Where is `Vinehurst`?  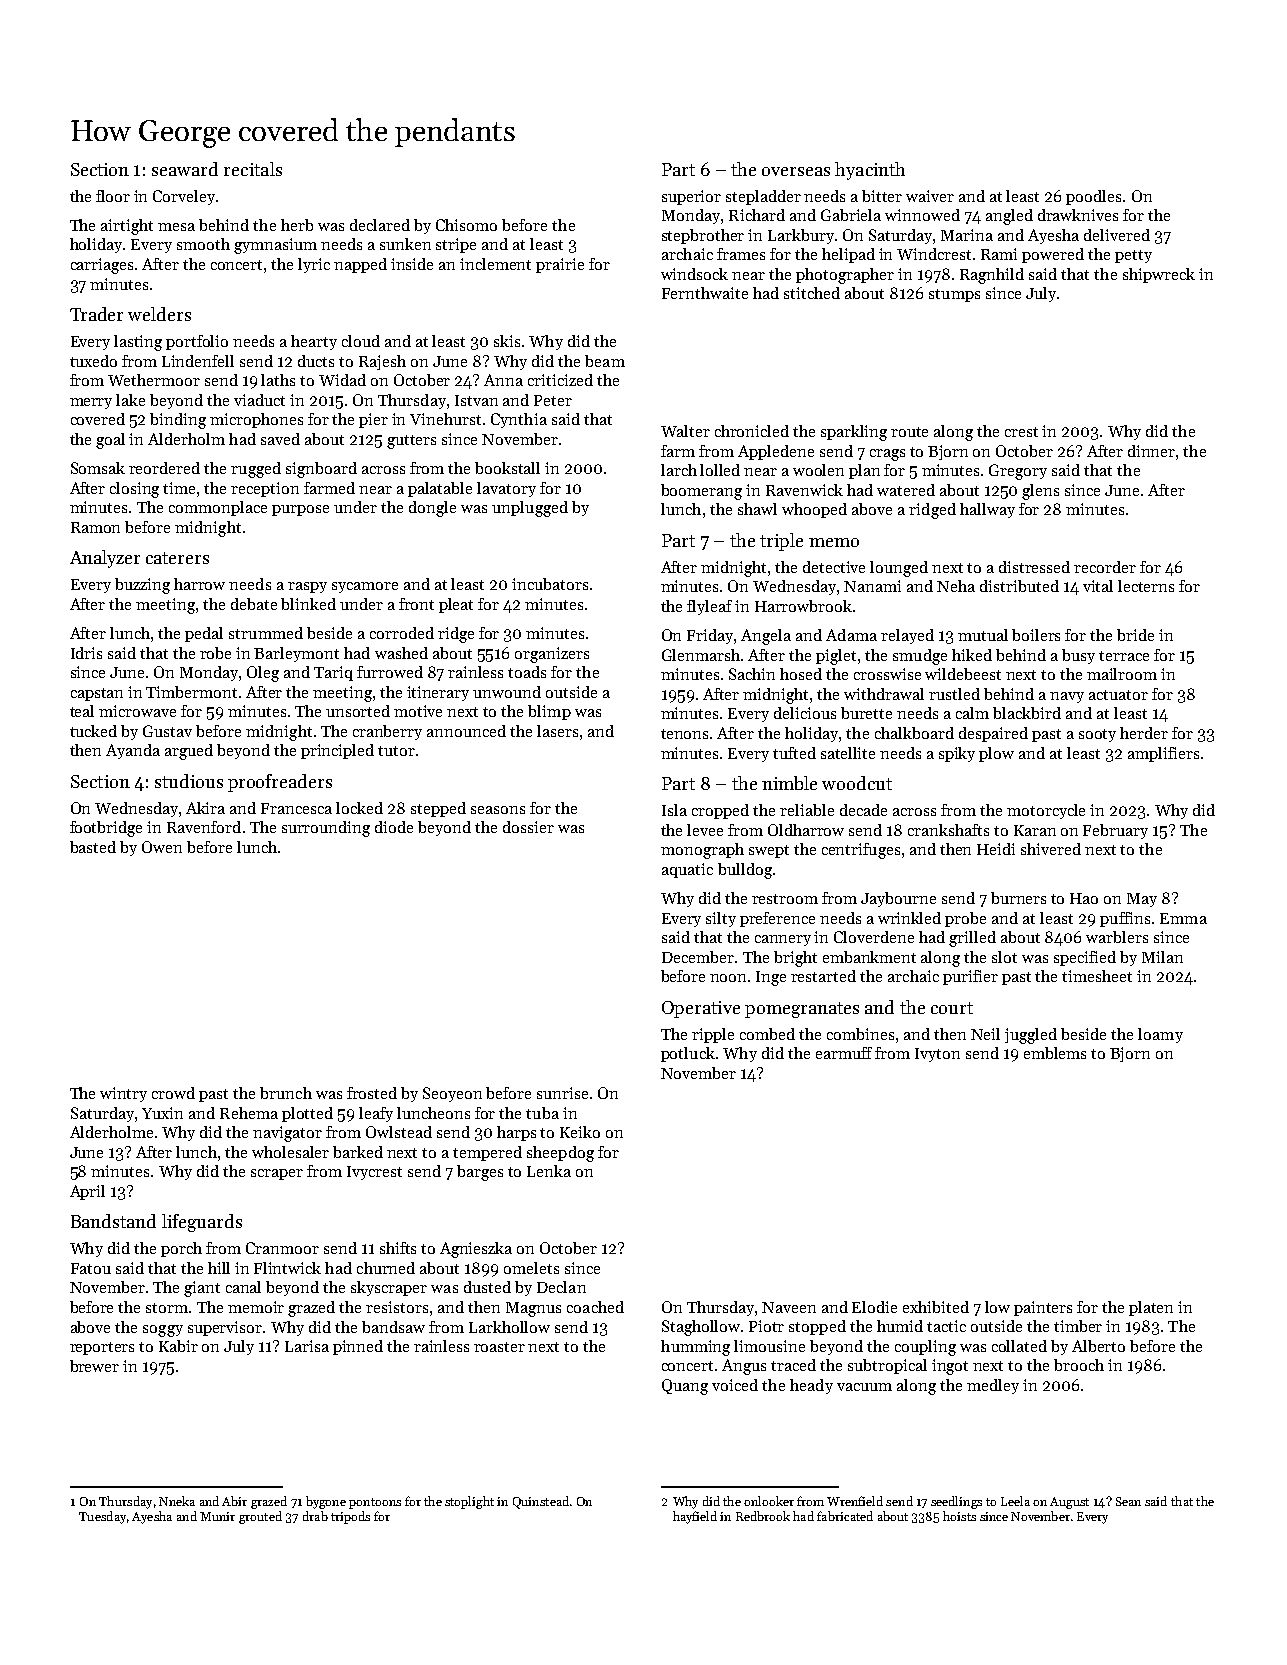 Vinehurst is located at coordinates (445, 419).
